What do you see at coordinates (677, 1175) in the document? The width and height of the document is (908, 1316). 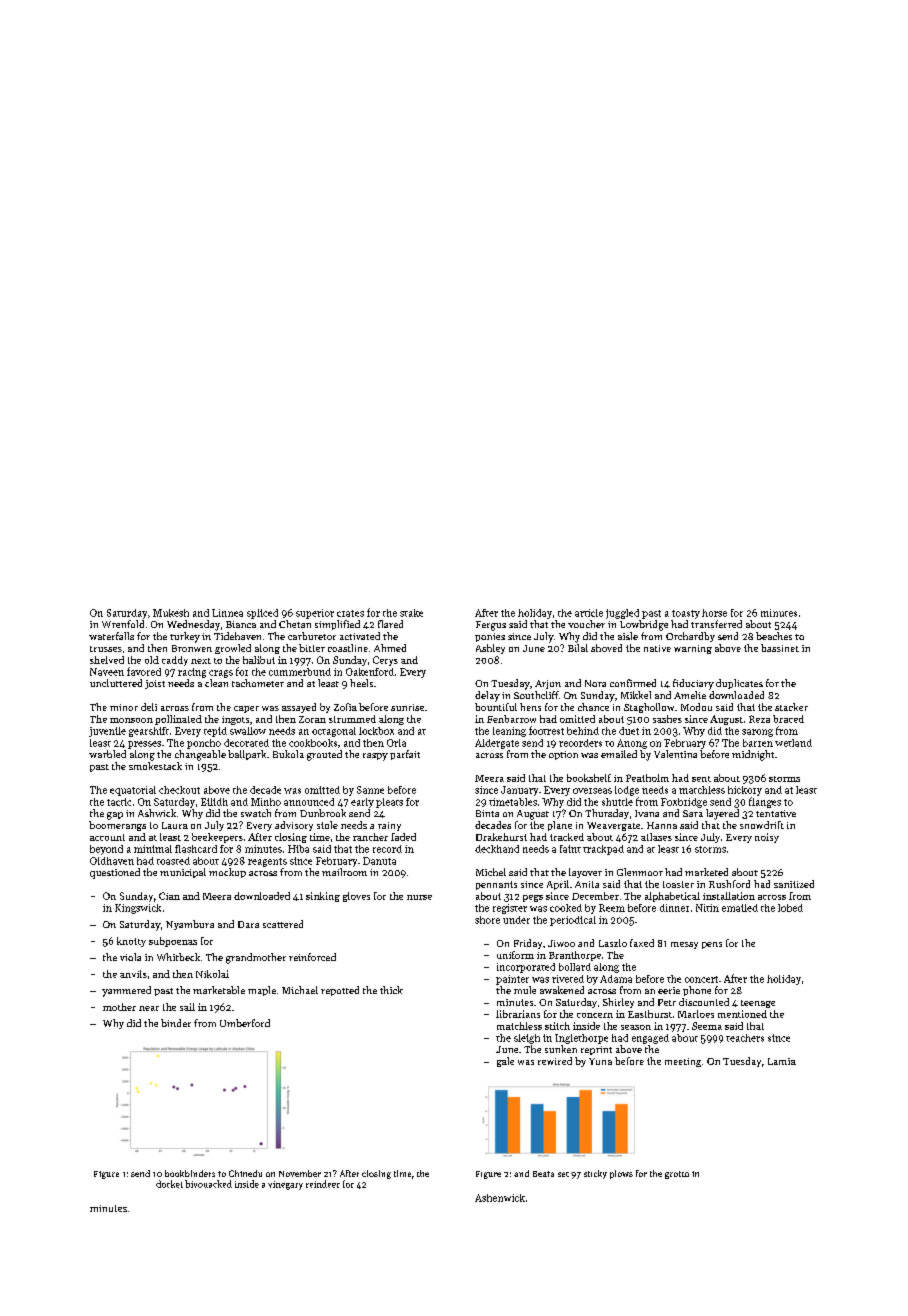 I see `grotto` at bounding box center [677, 1175].
